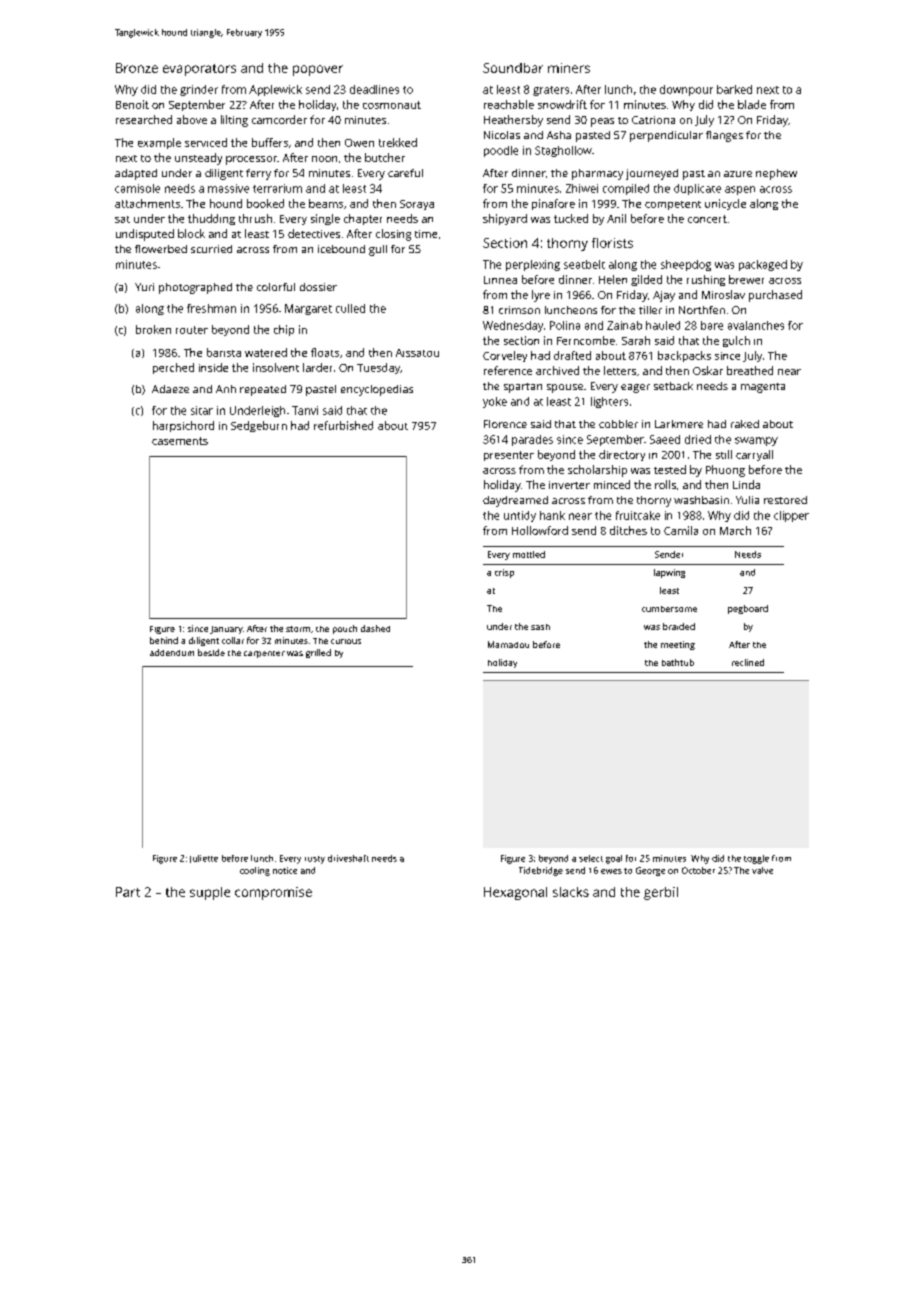 The width and height of the page is (924, 1308). Describe the element at coordinates (686, 90) in the page. I see `downpour` at that location.
